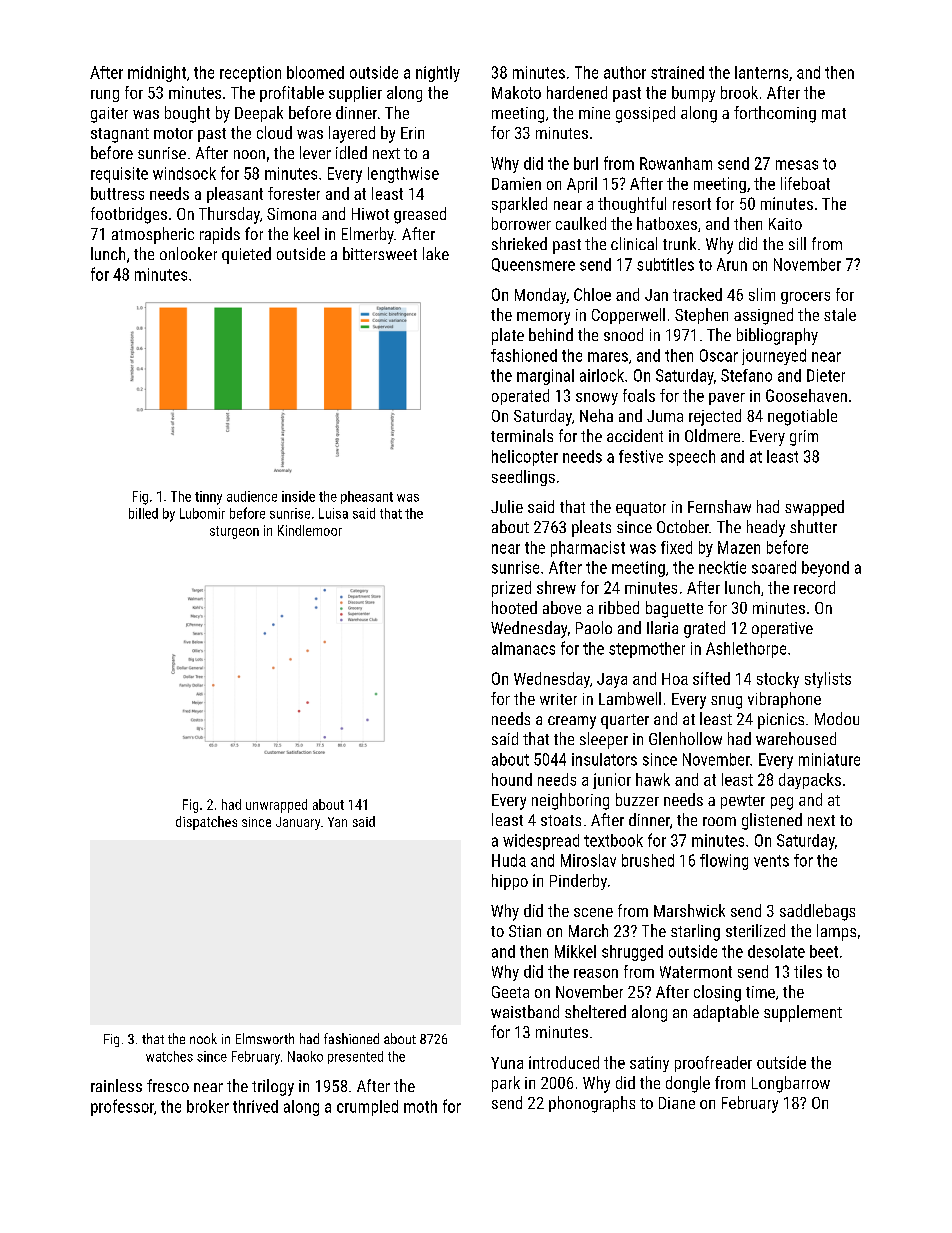 The image size is (952, 1233). Describe the element at coordinates (276, 806) in the document. I see `unwrapped` at that location.
